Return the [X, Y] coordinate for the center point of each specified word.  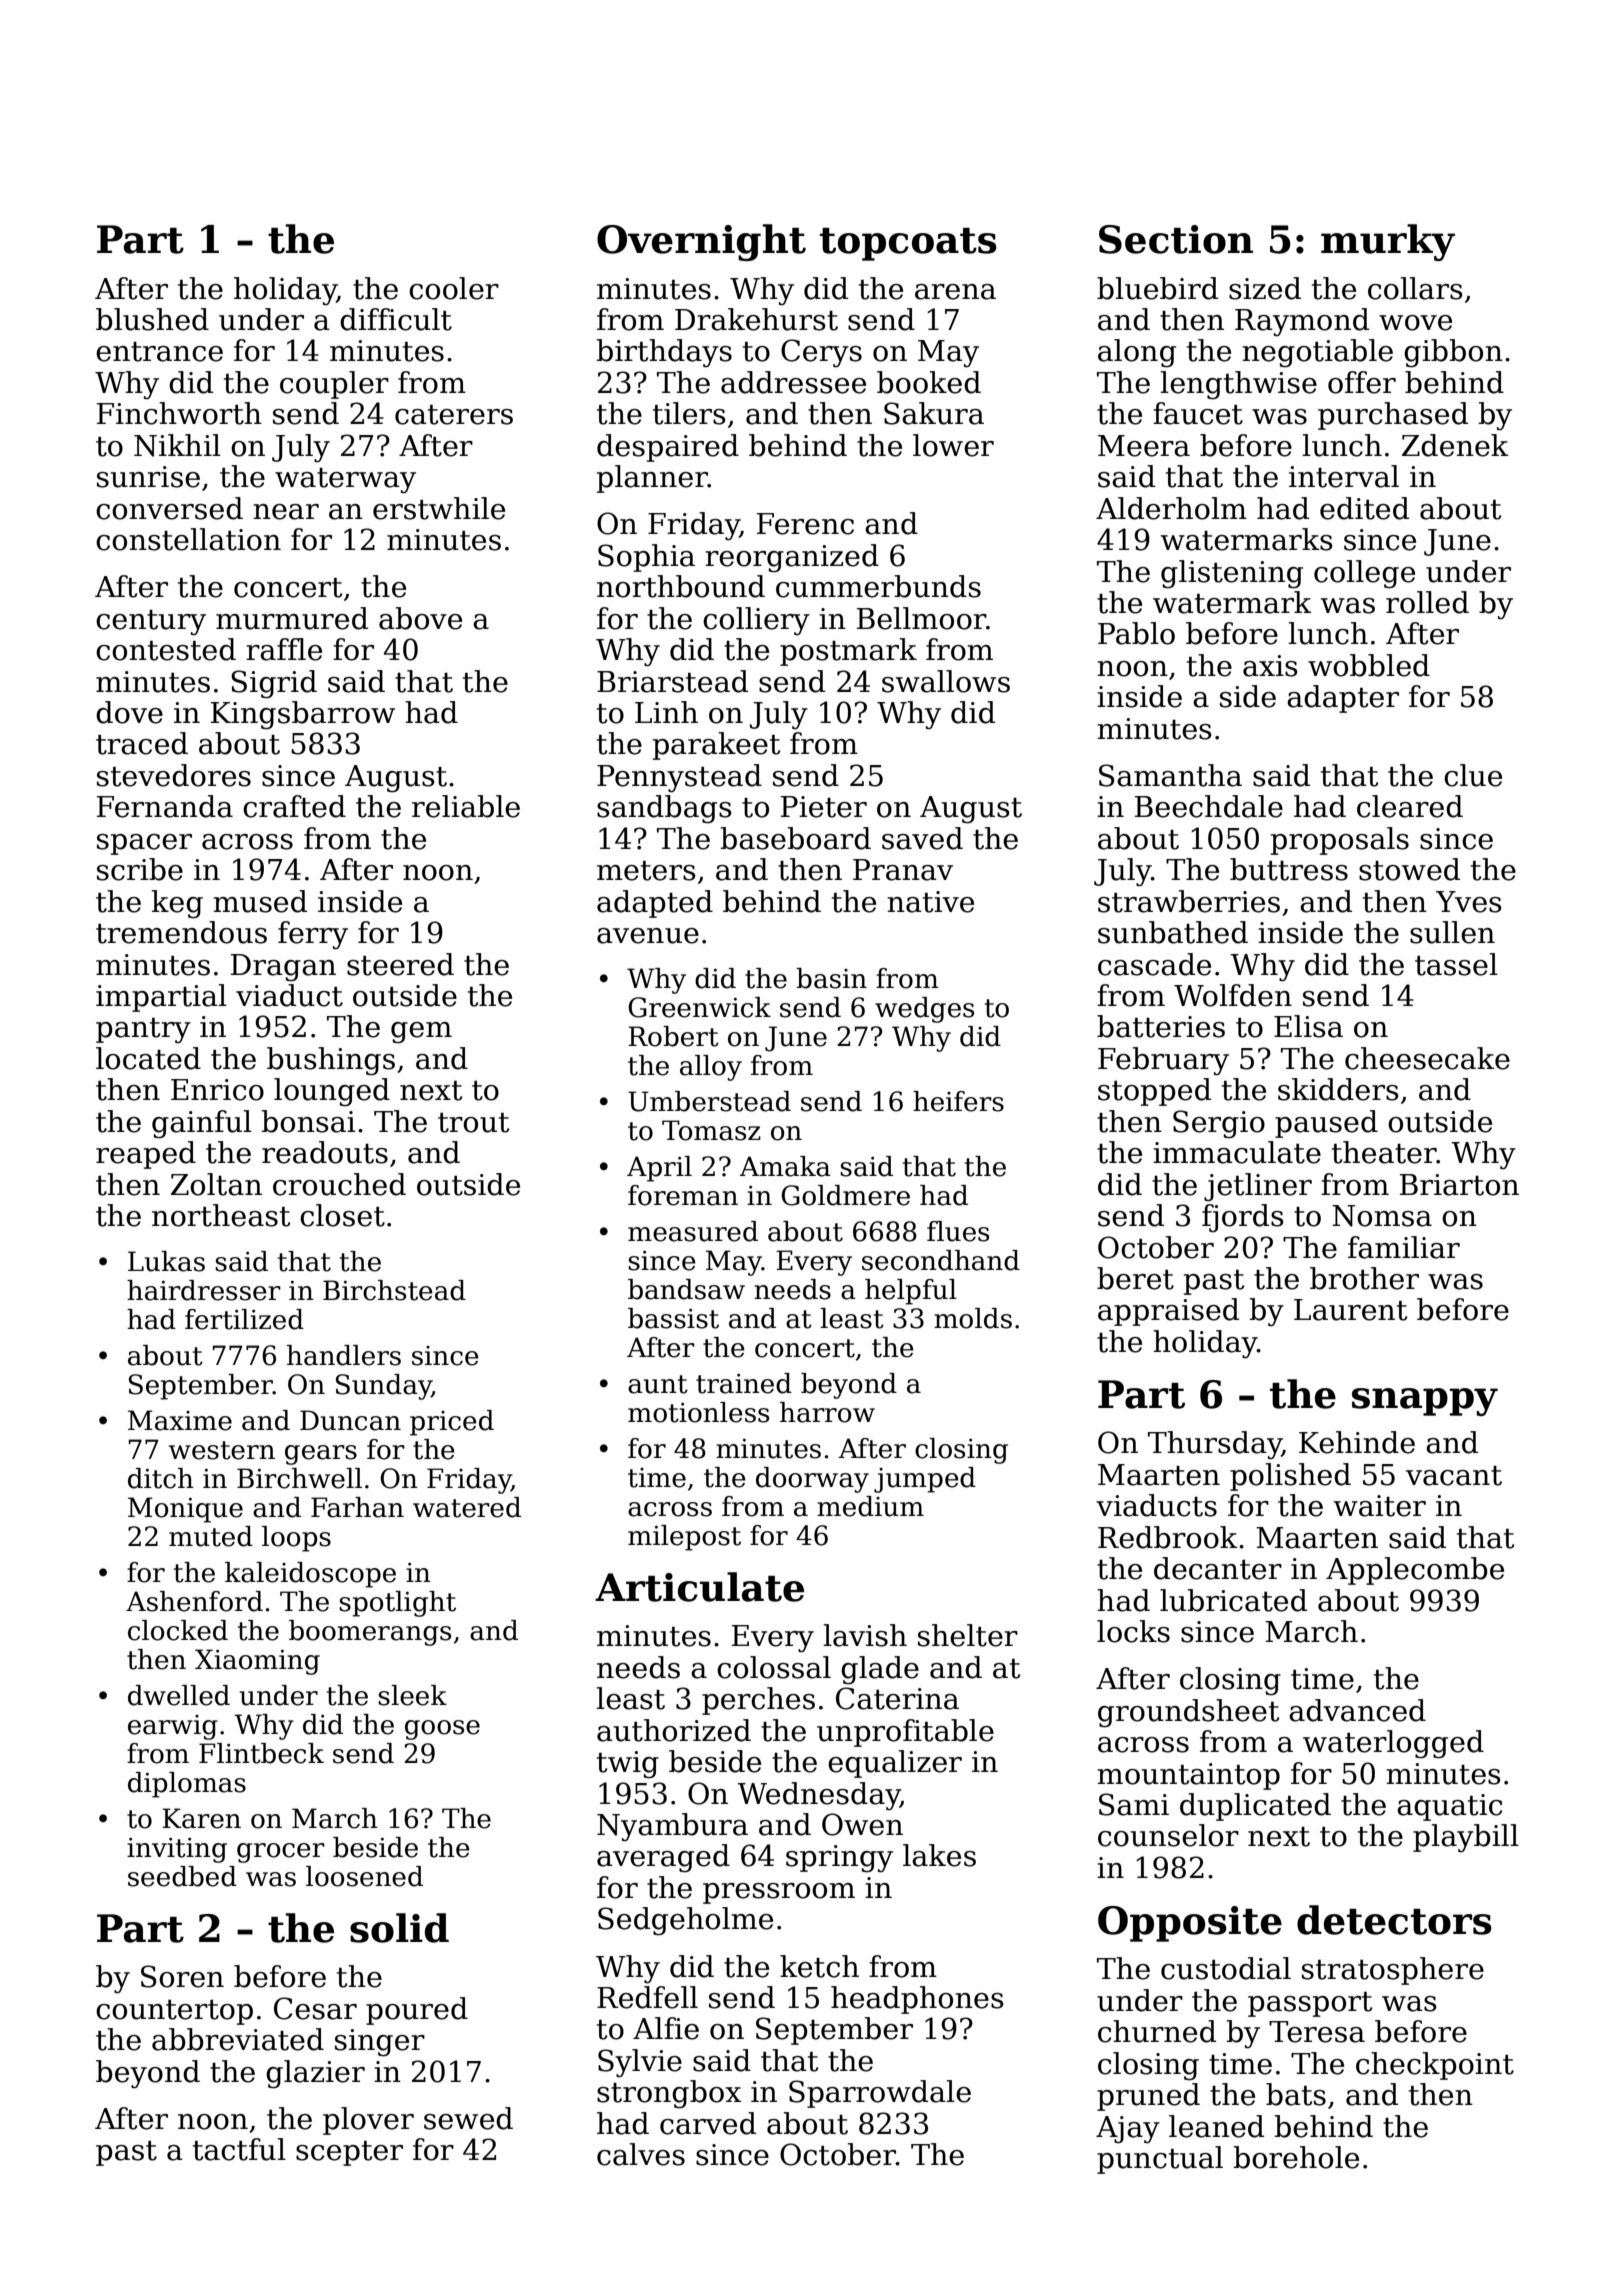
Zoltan [216, 1184]
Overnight [701, 242]
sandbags [664, 809]
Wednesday [818, 1796]
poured [417, 2011]
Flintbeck [261, 1753]
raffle [284, 649]
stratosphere [1393, 1971]
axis [1270, 666]
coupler [334, 385]
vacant [1454, 1476]
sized [1265, 288]
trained [744, 1383]
